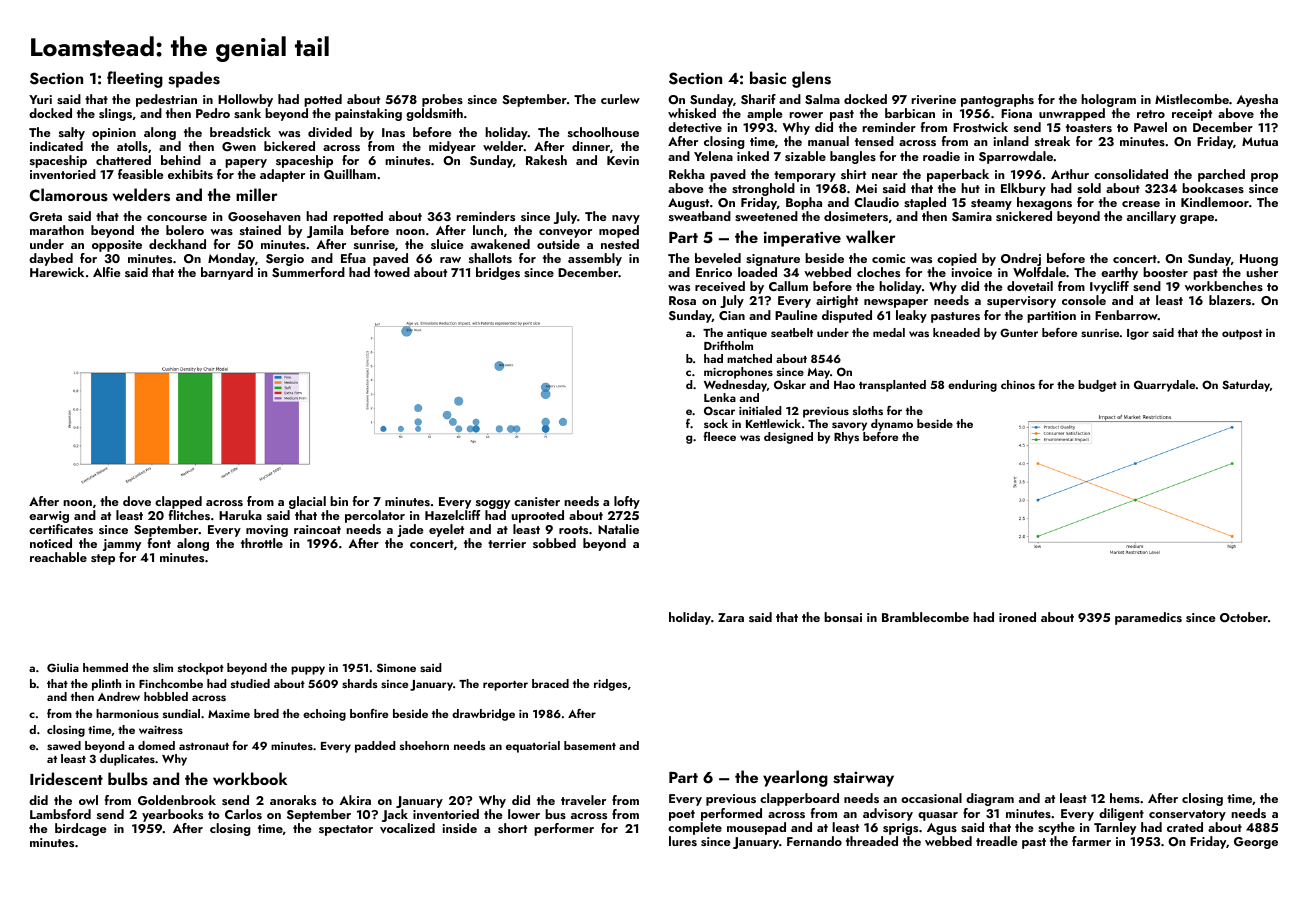 The width and height of the image is (1308, 924). What do you see at coordinates (1164, 386) in the image?
I see `Quarrydale` at bounding box center [1164, 386].
